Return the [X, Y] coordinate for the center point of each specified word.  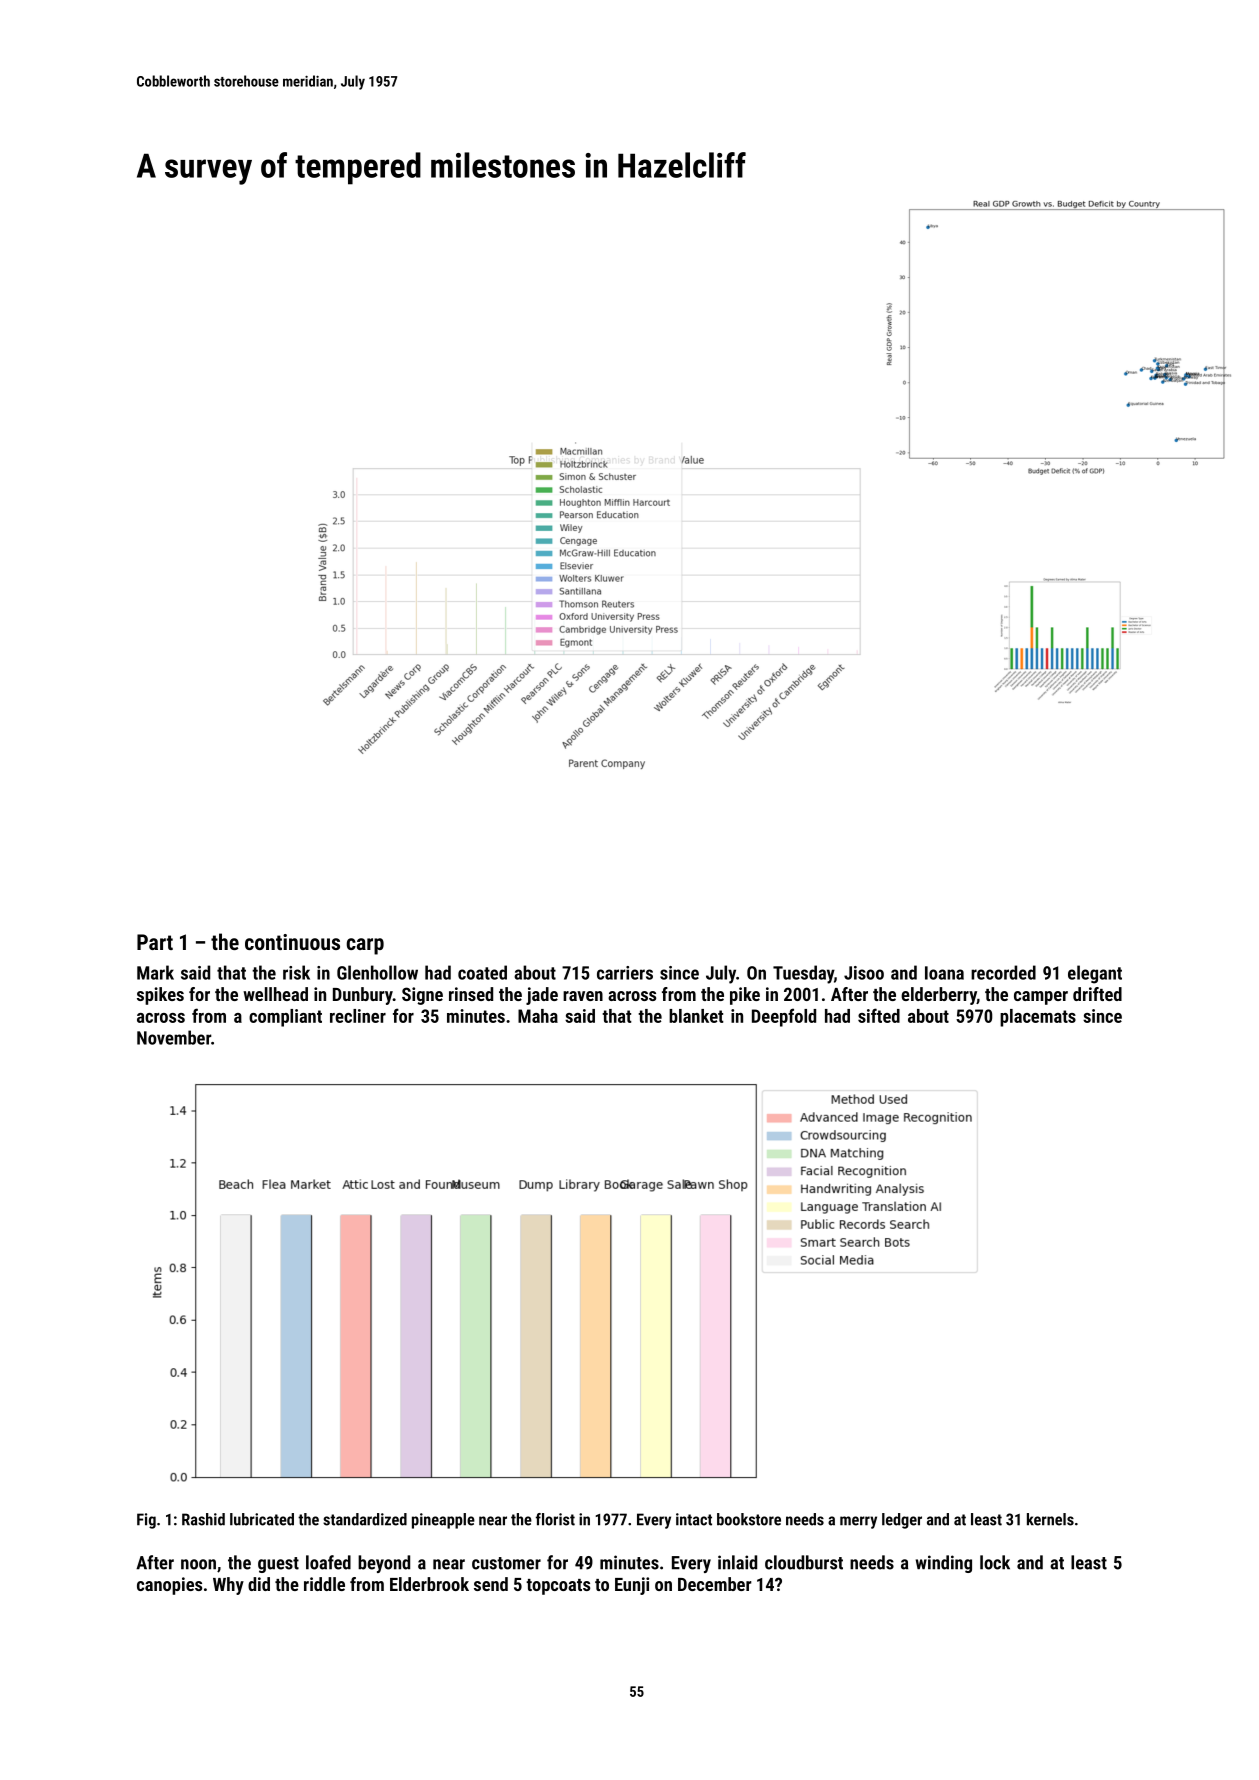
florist [555, 1519]
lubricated [262, 1519]
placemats [1038, 1018]
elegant [1095, 974]
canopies [169, 1586]
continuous [292, 942]
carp [365, 946]
